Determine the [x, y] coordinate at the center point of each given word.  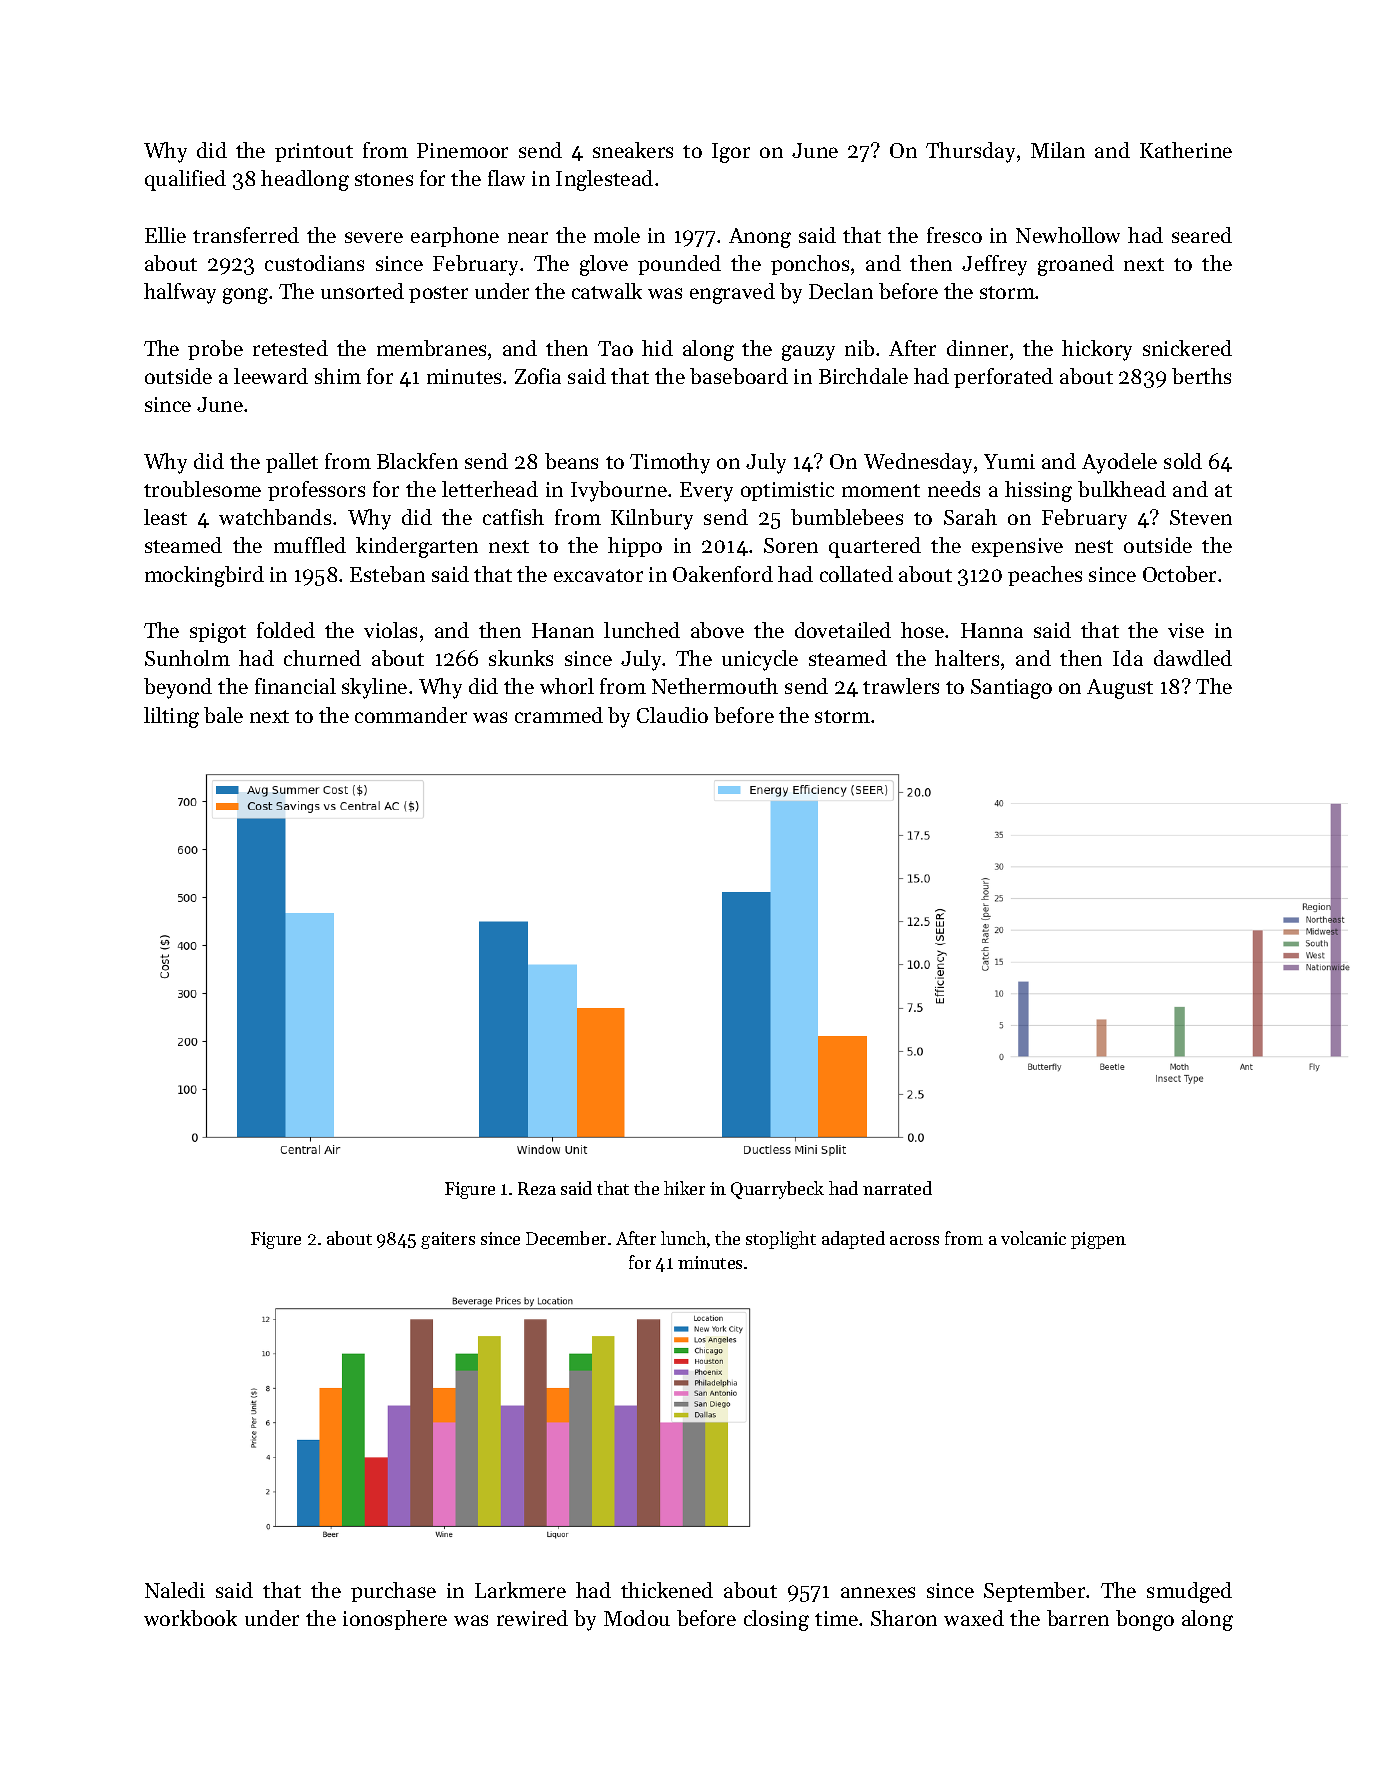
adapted [853, 1240]
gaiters [448, 1240]
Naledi [175, 1590]
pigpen [1098, 1240]
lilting [171, 717]
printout [314, 152]
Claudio [672, 715]
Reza [537, 1188]
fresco [954, 235]
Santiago [1011, 689]
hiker [684, 1188]
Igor [731, 153]
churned [322, 658]
